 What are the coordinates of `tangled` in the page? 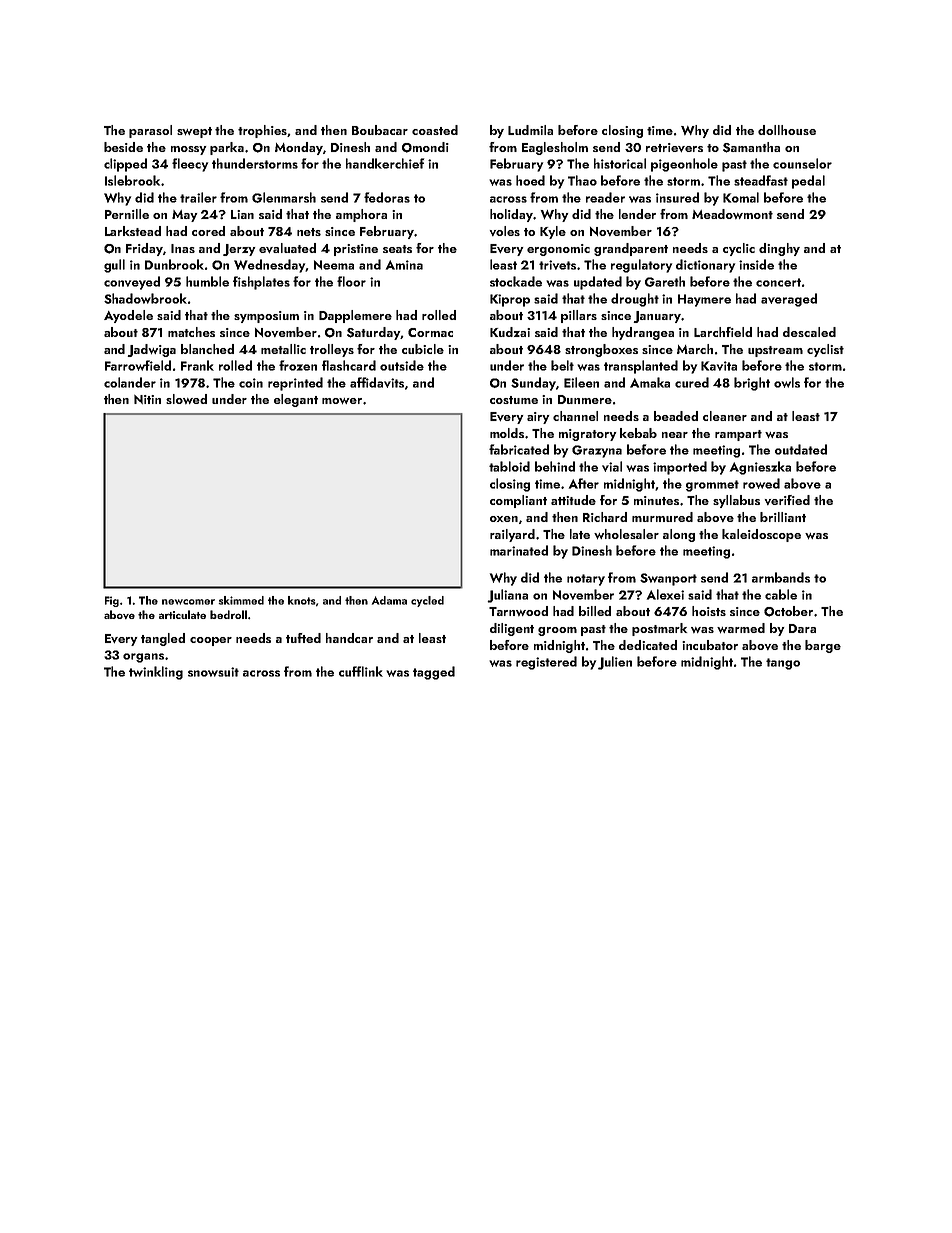 It's located at (163, 639).
